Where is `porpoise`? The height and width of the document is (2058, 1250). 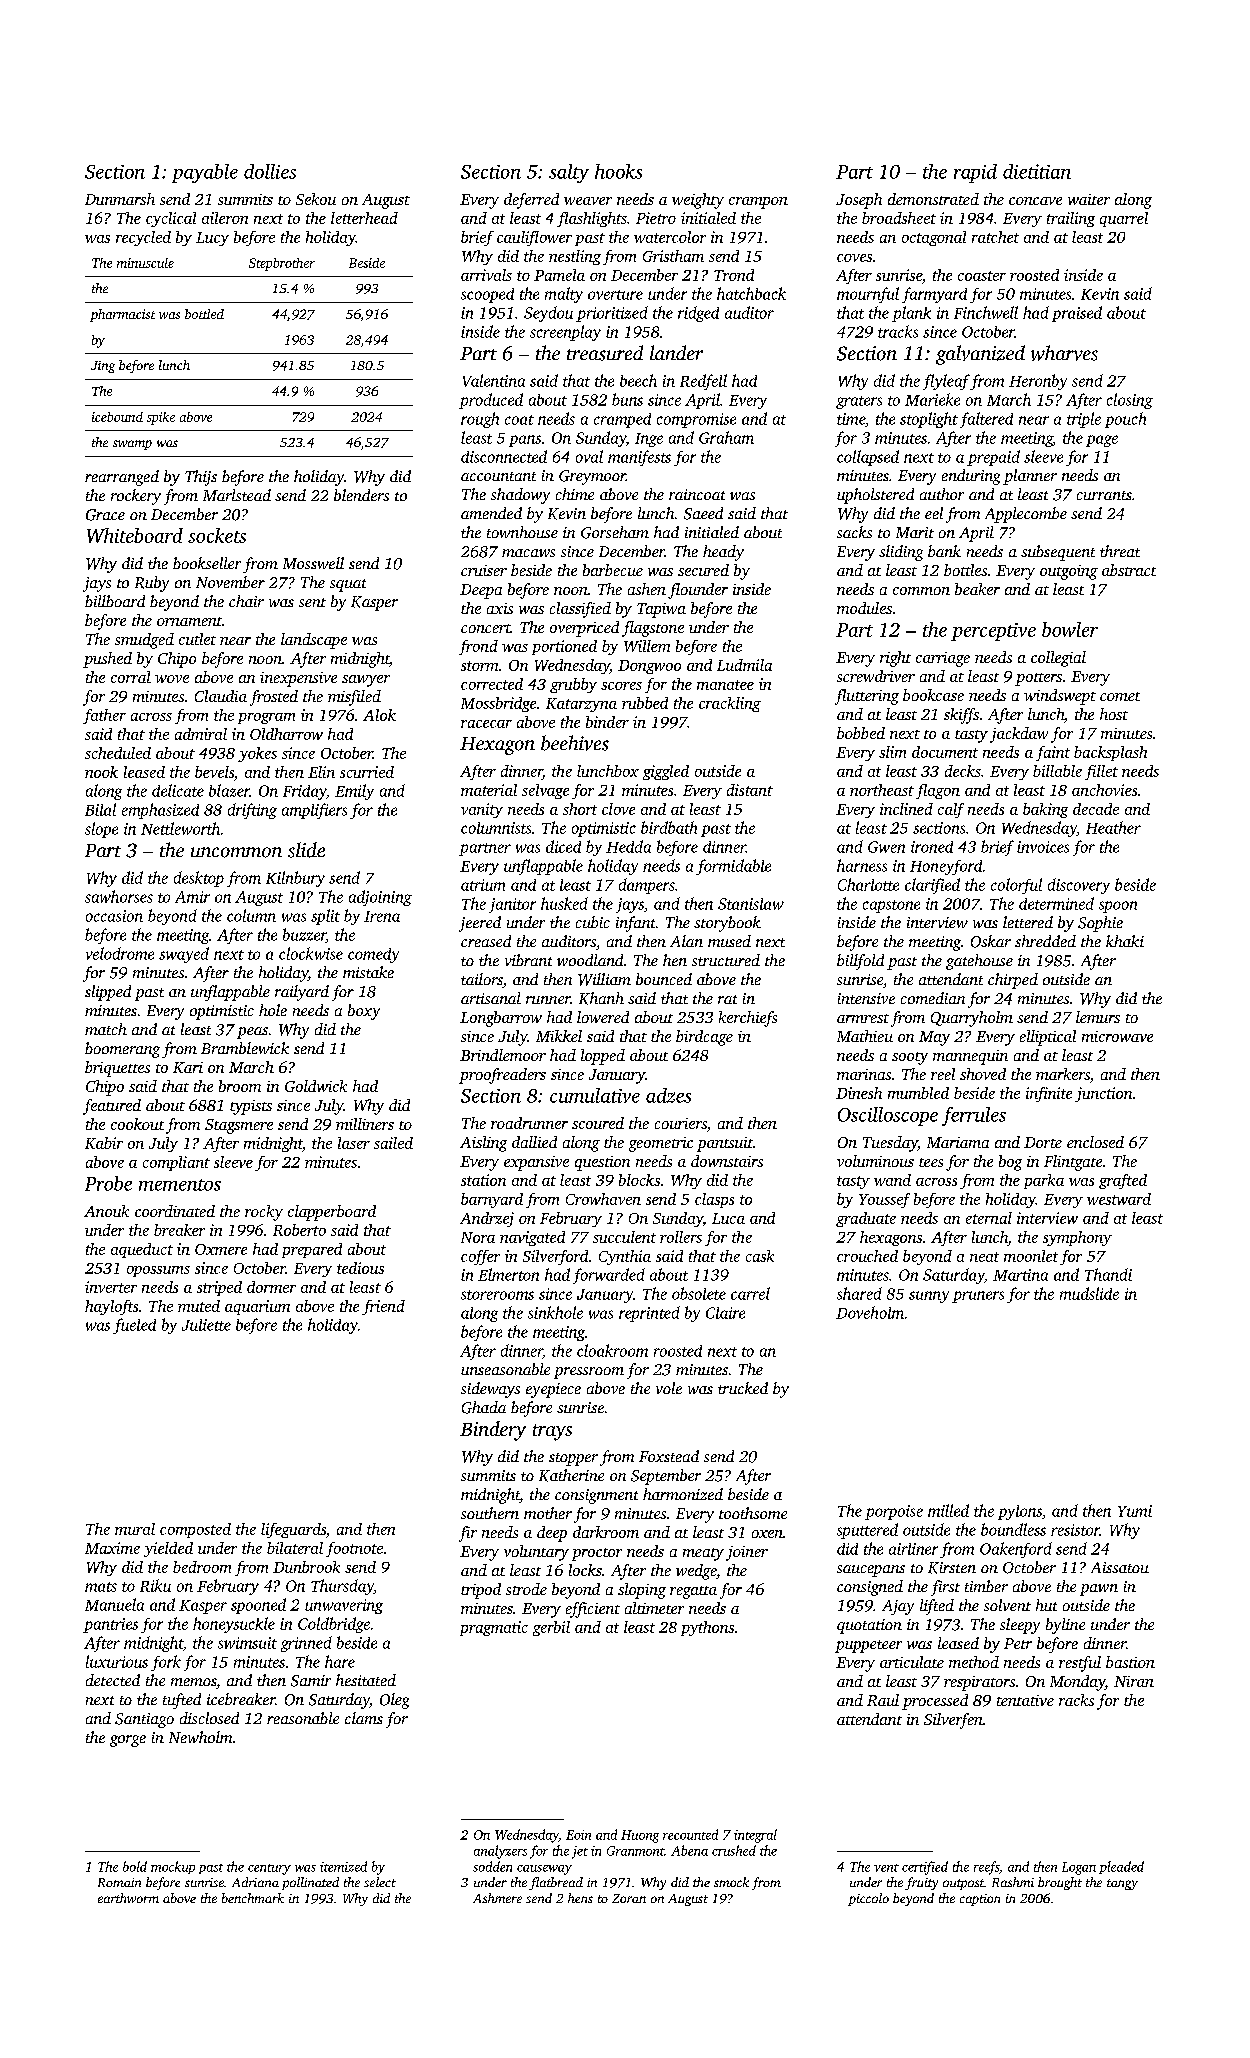 porpoise is located at coordinates (894, 1512).
